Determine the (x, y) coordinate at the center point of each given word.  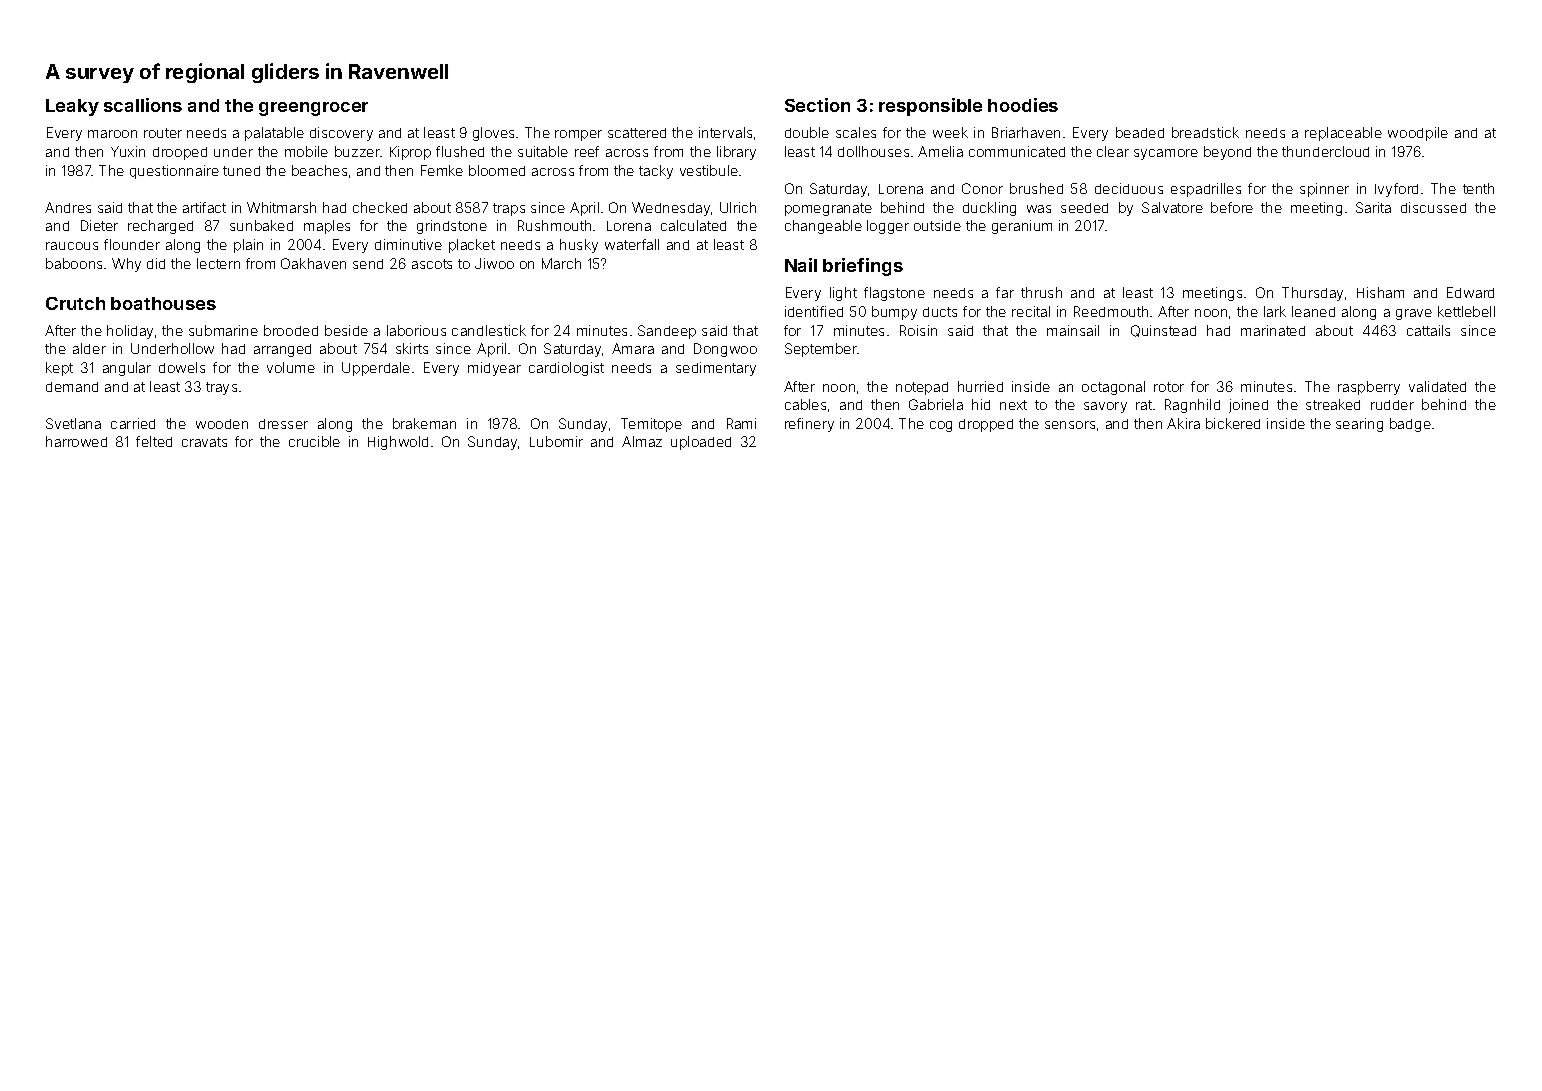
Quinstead (1163, 331)
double (807, 132)
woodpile (1418, 134)
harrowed (76, 441)
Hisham (1380, 292)
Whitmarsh (281, 207)
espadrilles (1206, 190)
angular (127, 369)
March (561, 263)
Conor (982, 188)
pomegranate (828, 209)
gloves (493, 134)
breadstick (1205, 132)
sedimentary (716, 369)
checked (380, 207)
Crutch (75, 303)
